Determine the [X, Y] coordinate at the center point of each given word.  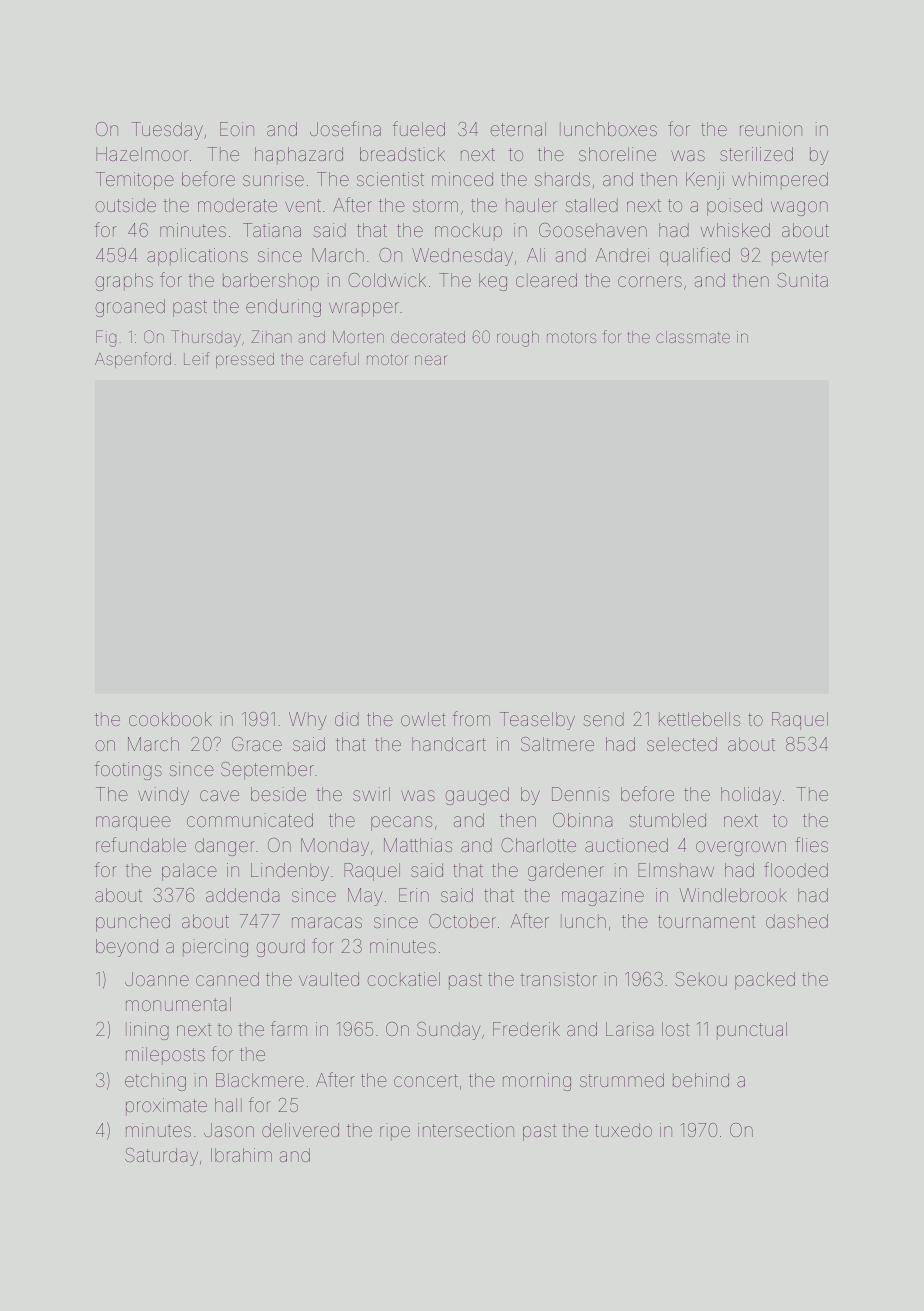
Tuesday [167, 131]
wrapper [364, 309]
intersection [466, 1130]
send [604, 719]
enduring [283, 308]
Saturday [161, 1157]
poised [734, 207]
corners [650, 281]
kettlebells [699, 719]
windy [163, 796]
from [471, 718]
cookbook [170, 719]
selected [682, 744]
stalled [592, 205]
